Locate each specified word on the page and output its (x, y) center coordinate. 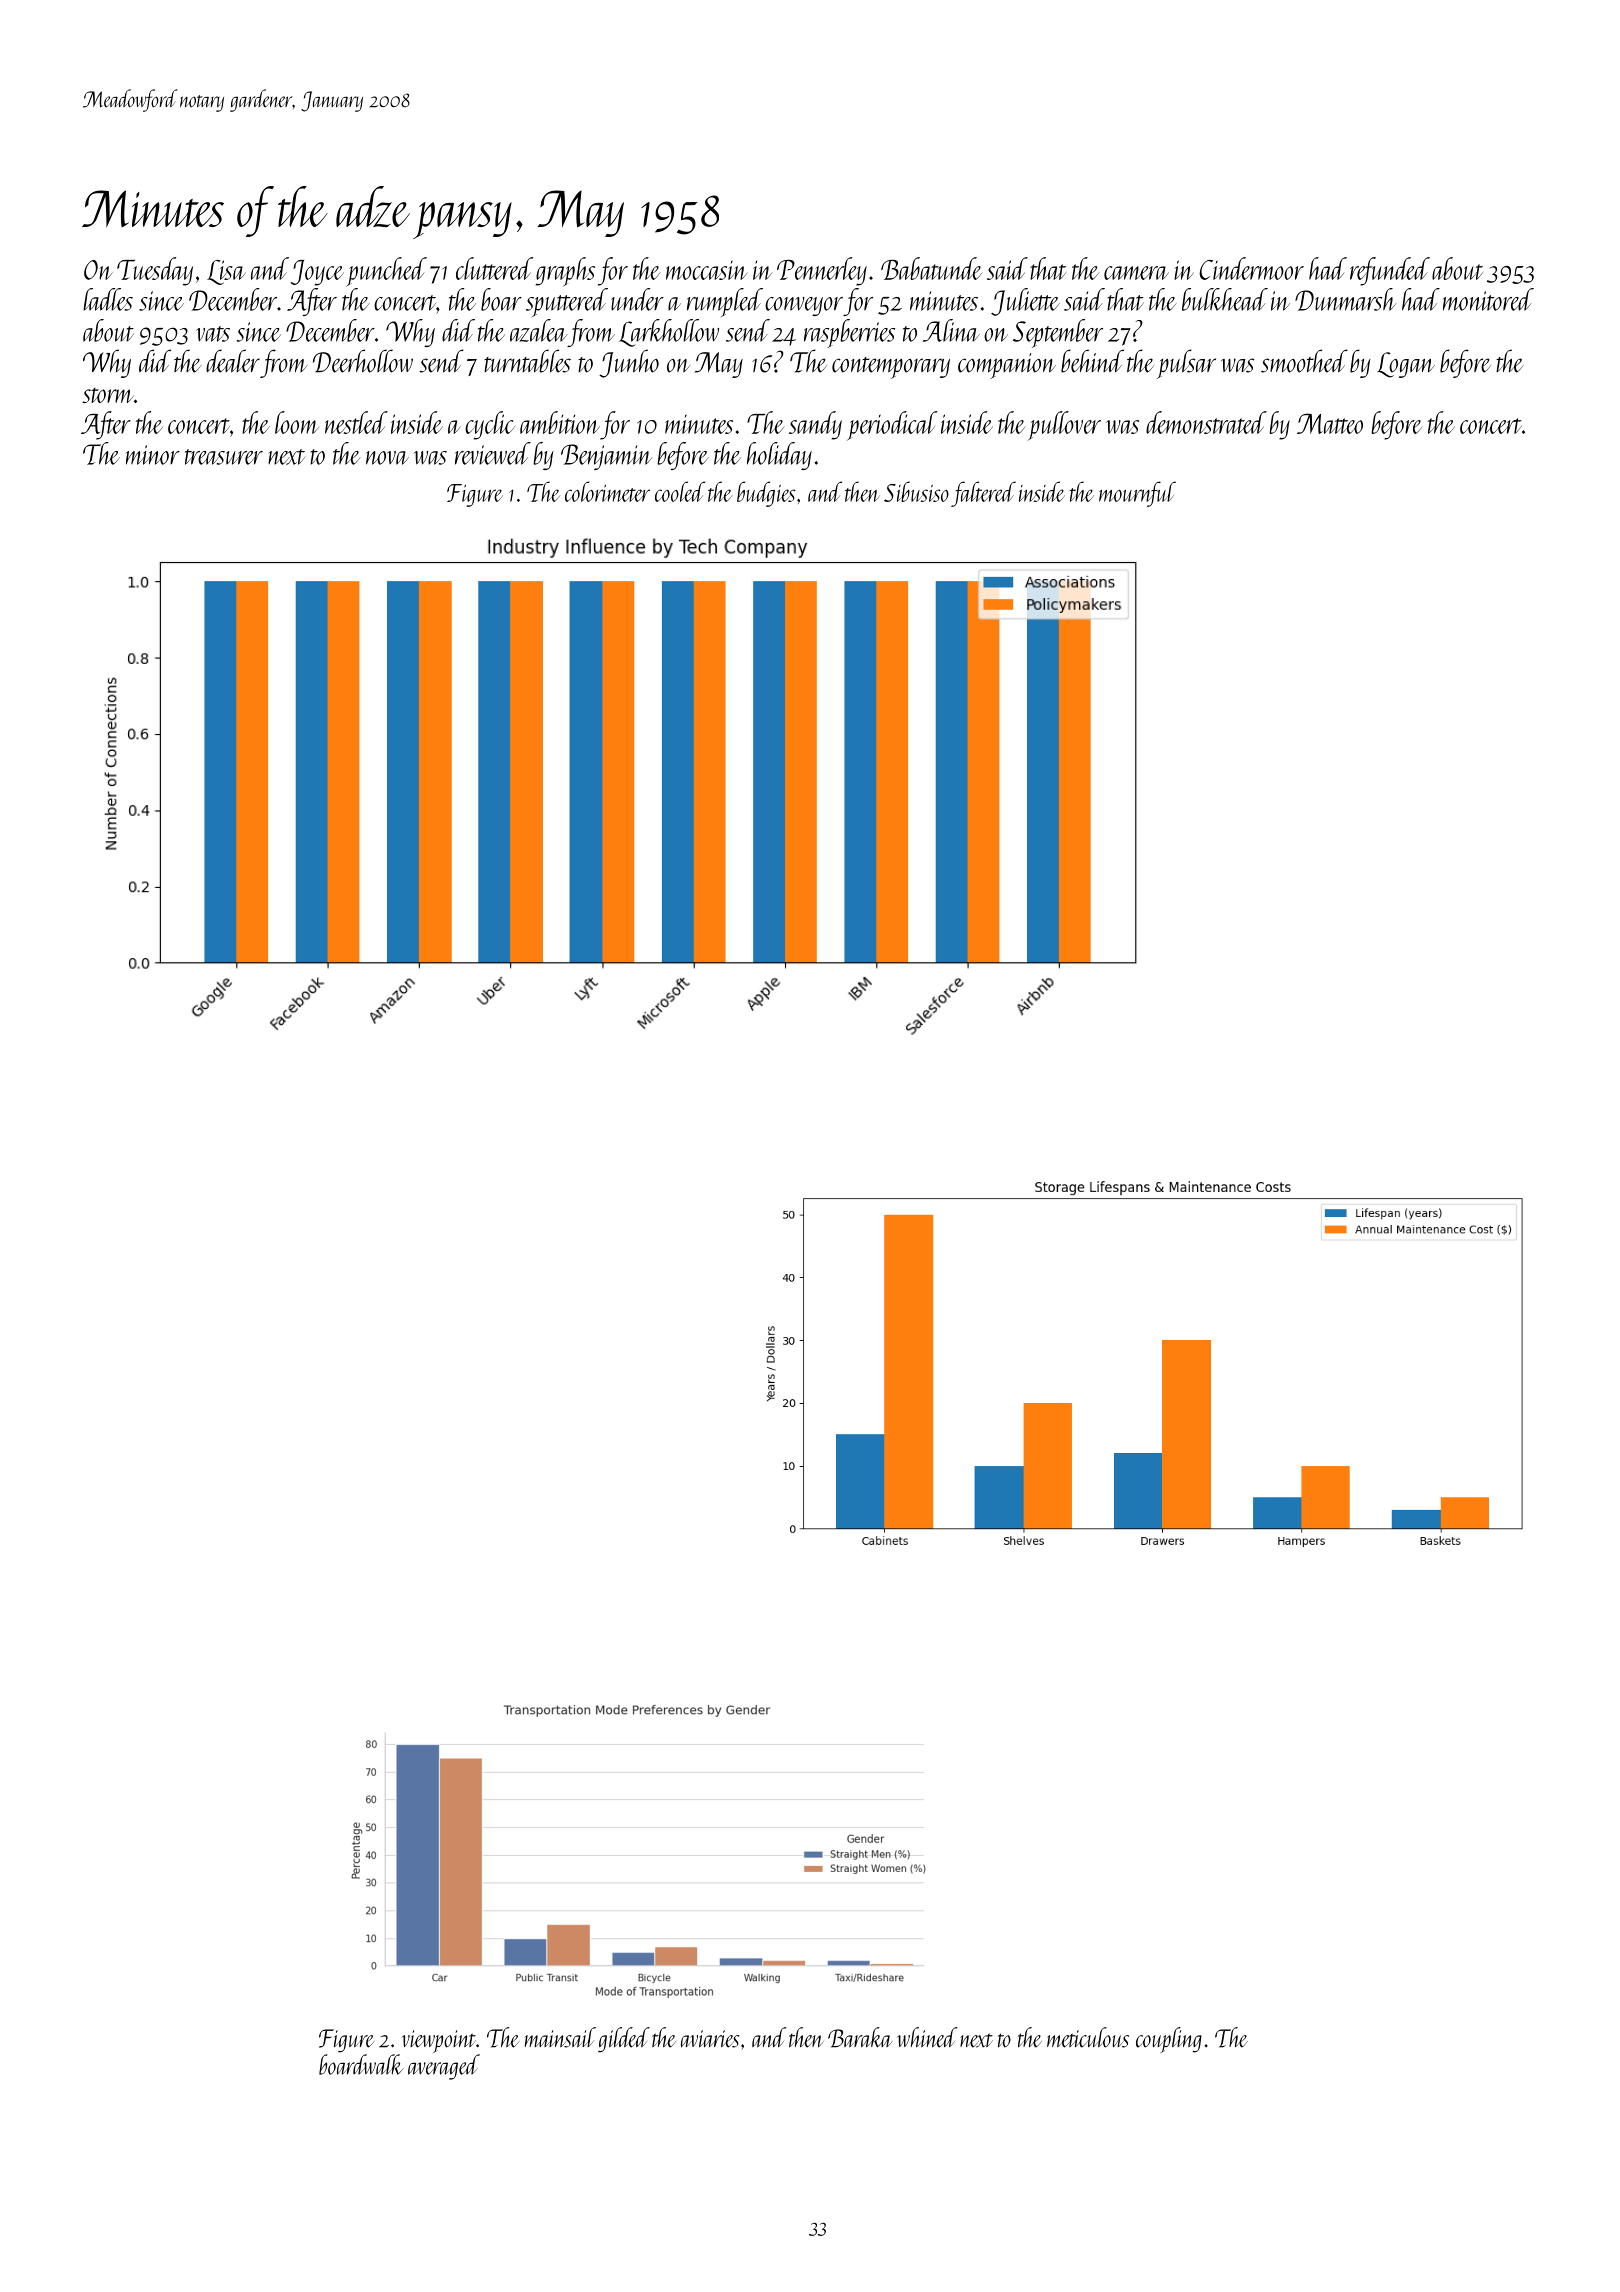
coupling (1169, 2040)
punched (386, 272)
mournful (1137, 494)
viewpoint (439, 2041)
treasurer (224, 457)
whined (927, 2037)
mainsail (560, 2037)
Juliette (1025, 302)
